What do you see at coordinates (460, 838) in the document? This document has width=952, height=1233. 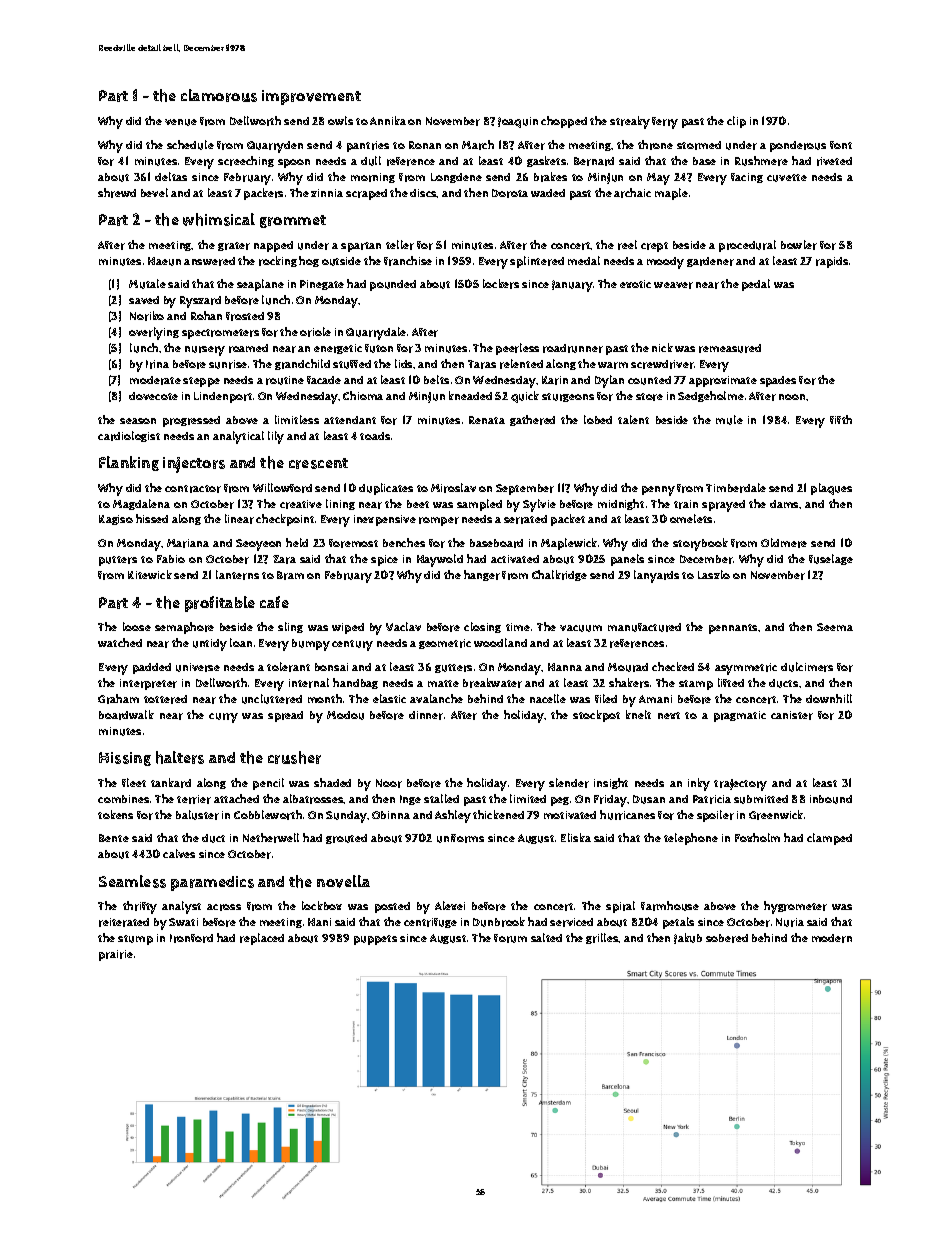 I see `uniforms` at bounding box center [460, 838].
